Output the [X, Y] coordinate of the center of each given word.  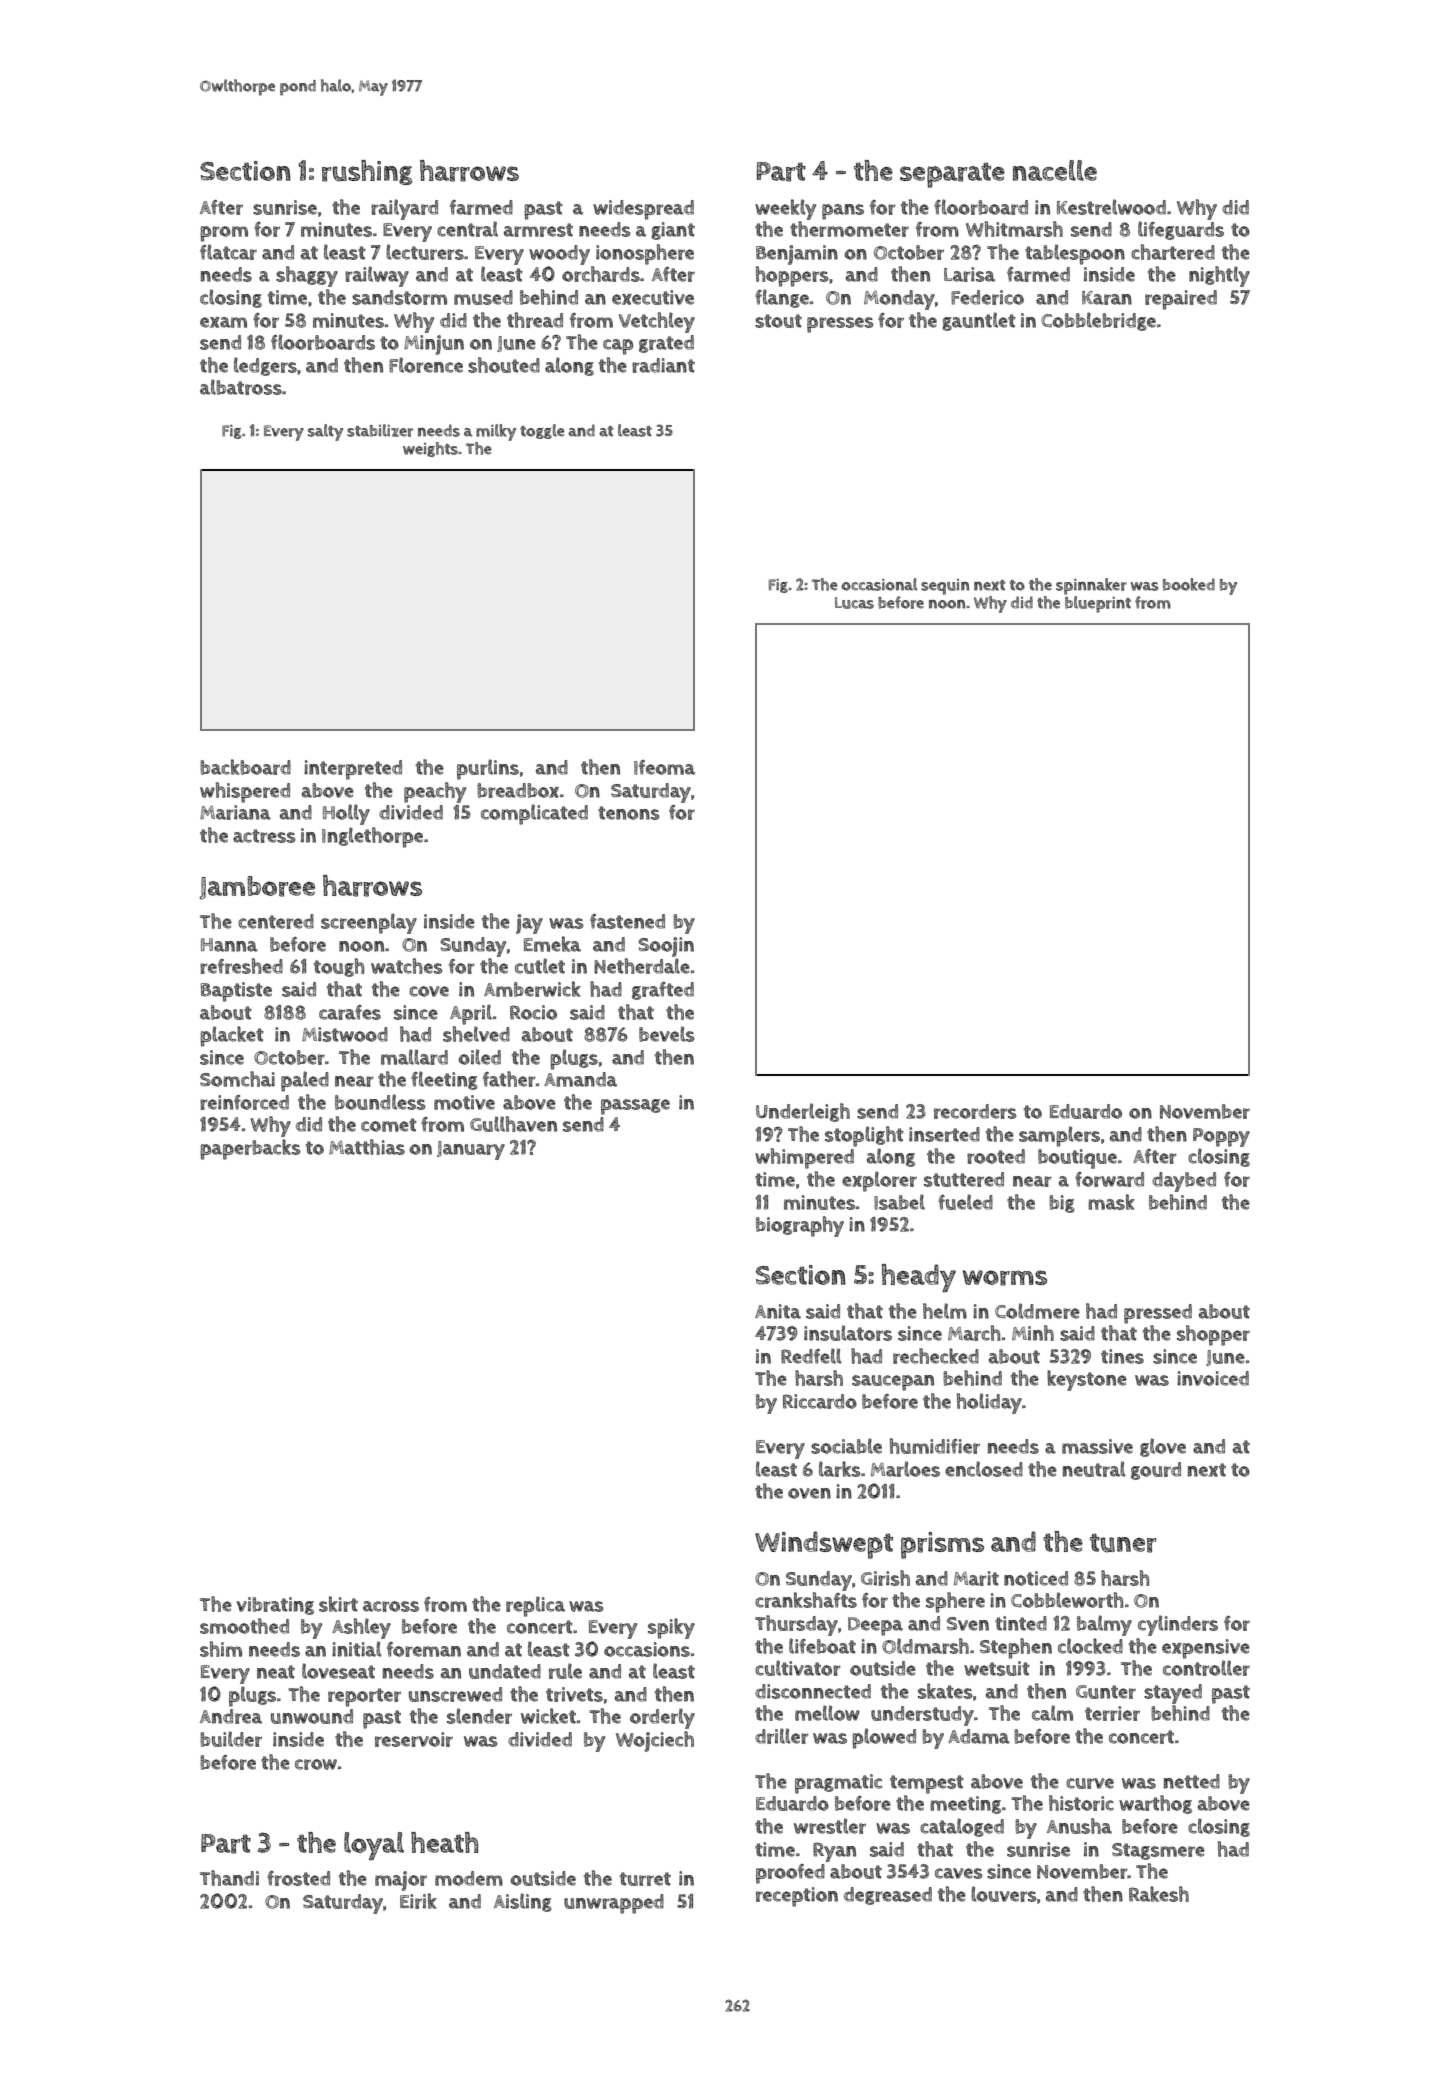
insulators [848, 1333]
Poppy [1221, 1137]
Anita [778, 1311]
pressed [1158, 1314]
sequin [945, 587]
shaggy [307, 276]
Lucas [854, 603]
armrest [538, 230]
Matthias [367, 1147]
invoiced [1213, 1378]
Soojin [666, 947]
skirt [338, 1604]
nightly [1219, 276]
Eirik [418, 1901]
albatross [241, 387]
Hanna [229, 945]
